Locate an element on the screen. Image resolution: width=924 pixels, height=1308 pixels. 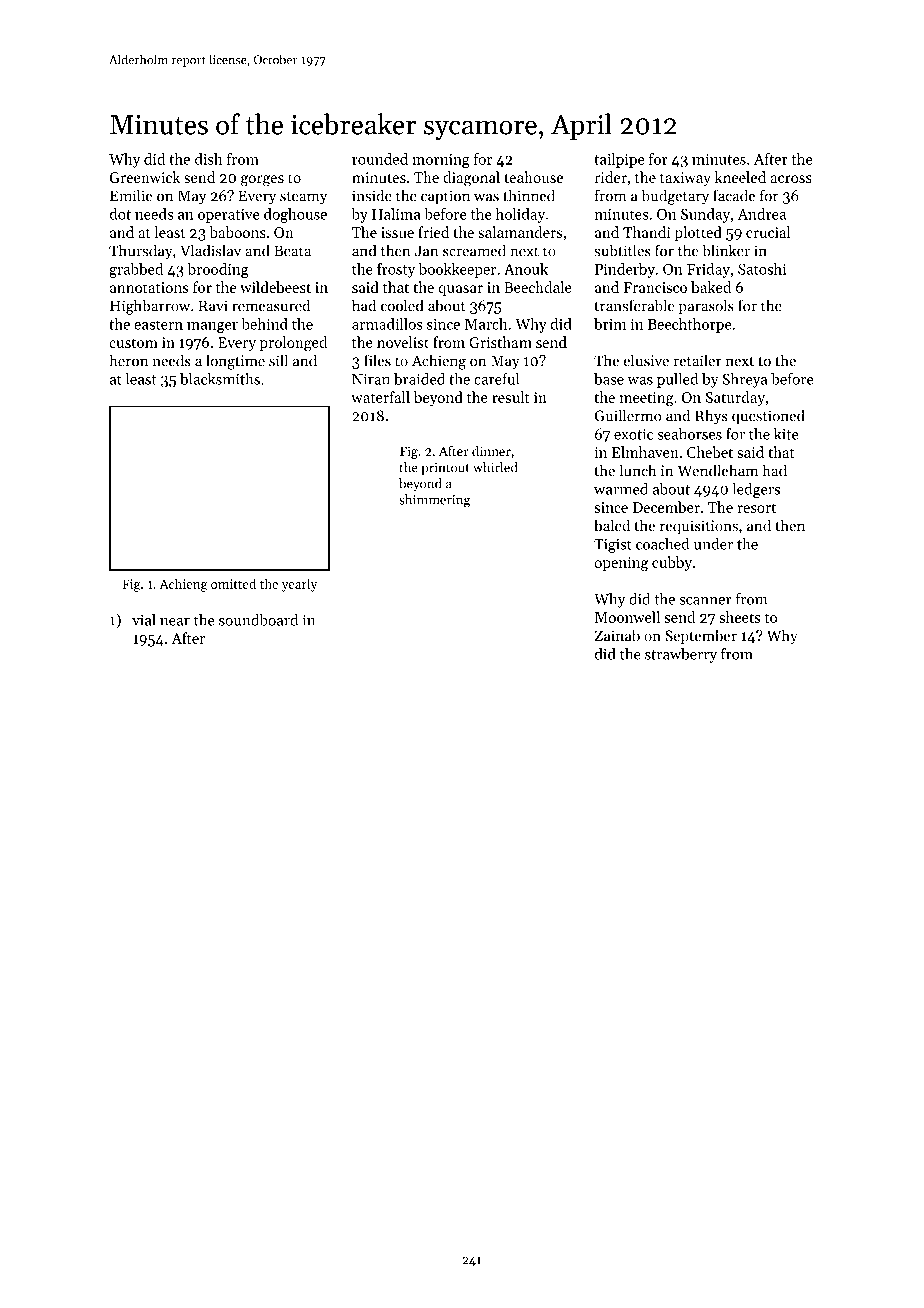
strawberry is located at coordinates (681, 655).
